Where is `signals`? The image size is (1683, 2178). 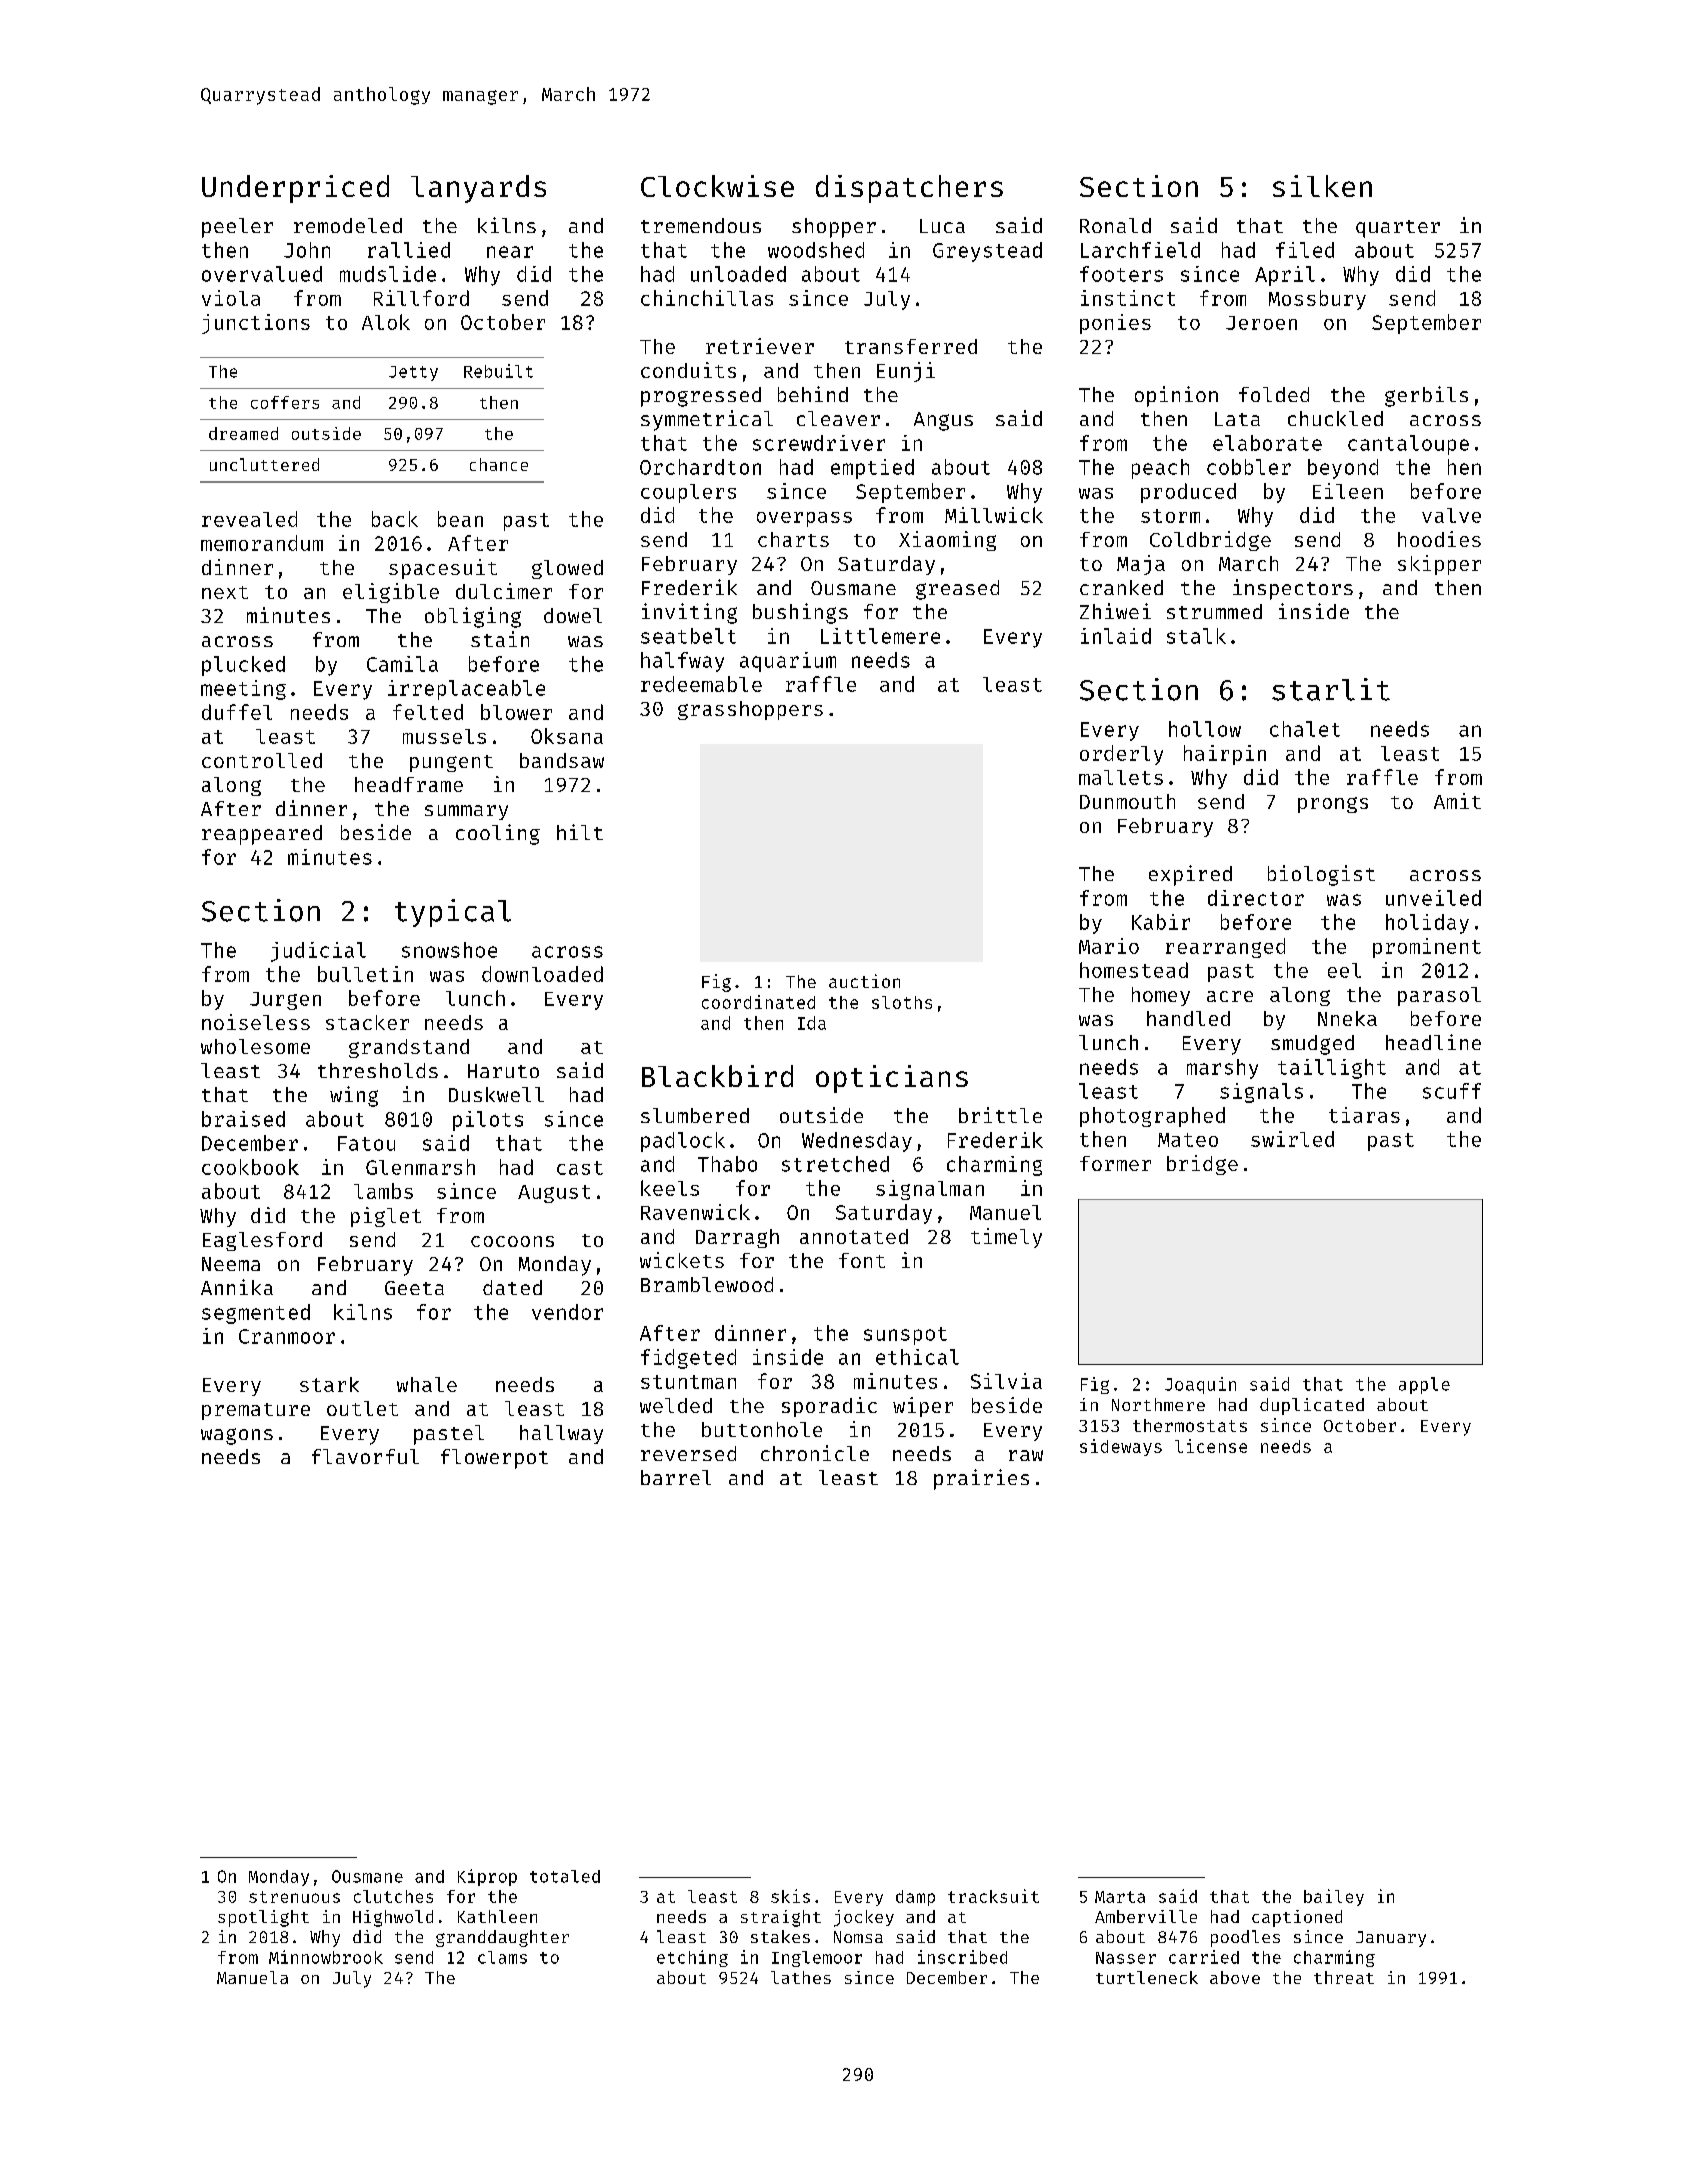
signals is located at coordinates (1261, 1093).
